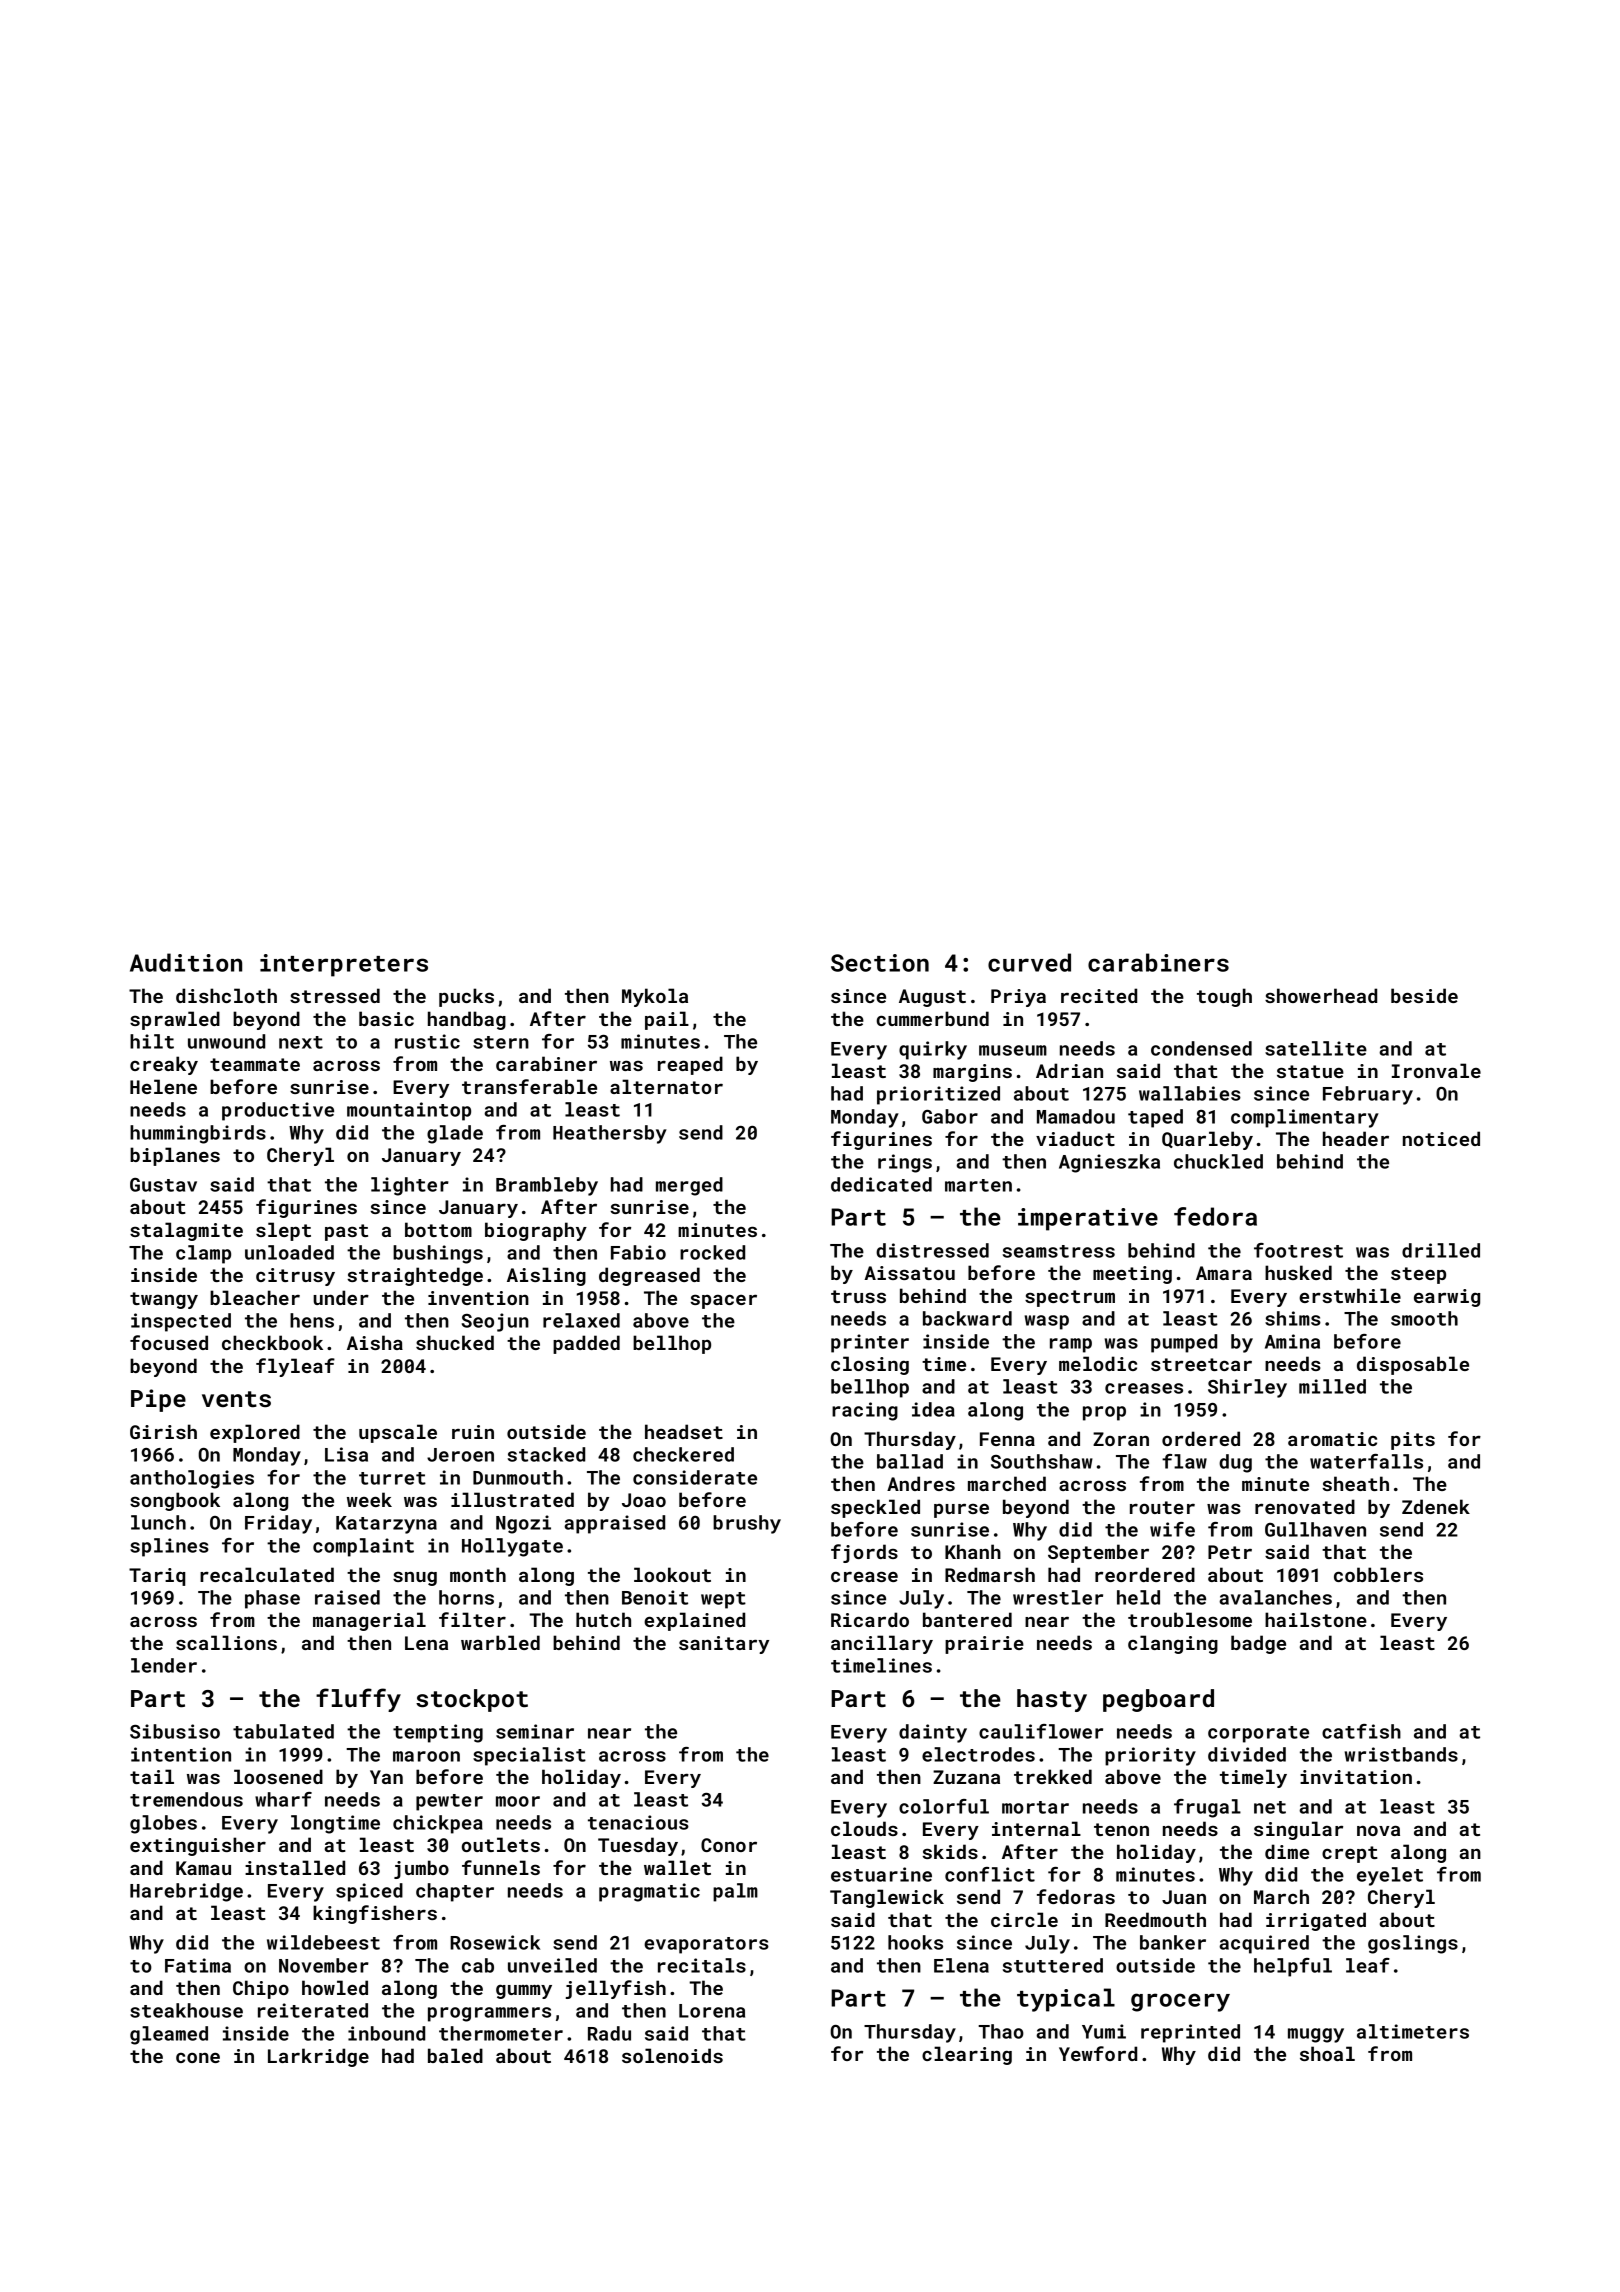  Describe the element at coordinates (163, 1431) in the screenshot. I see `Girish` at that location.
